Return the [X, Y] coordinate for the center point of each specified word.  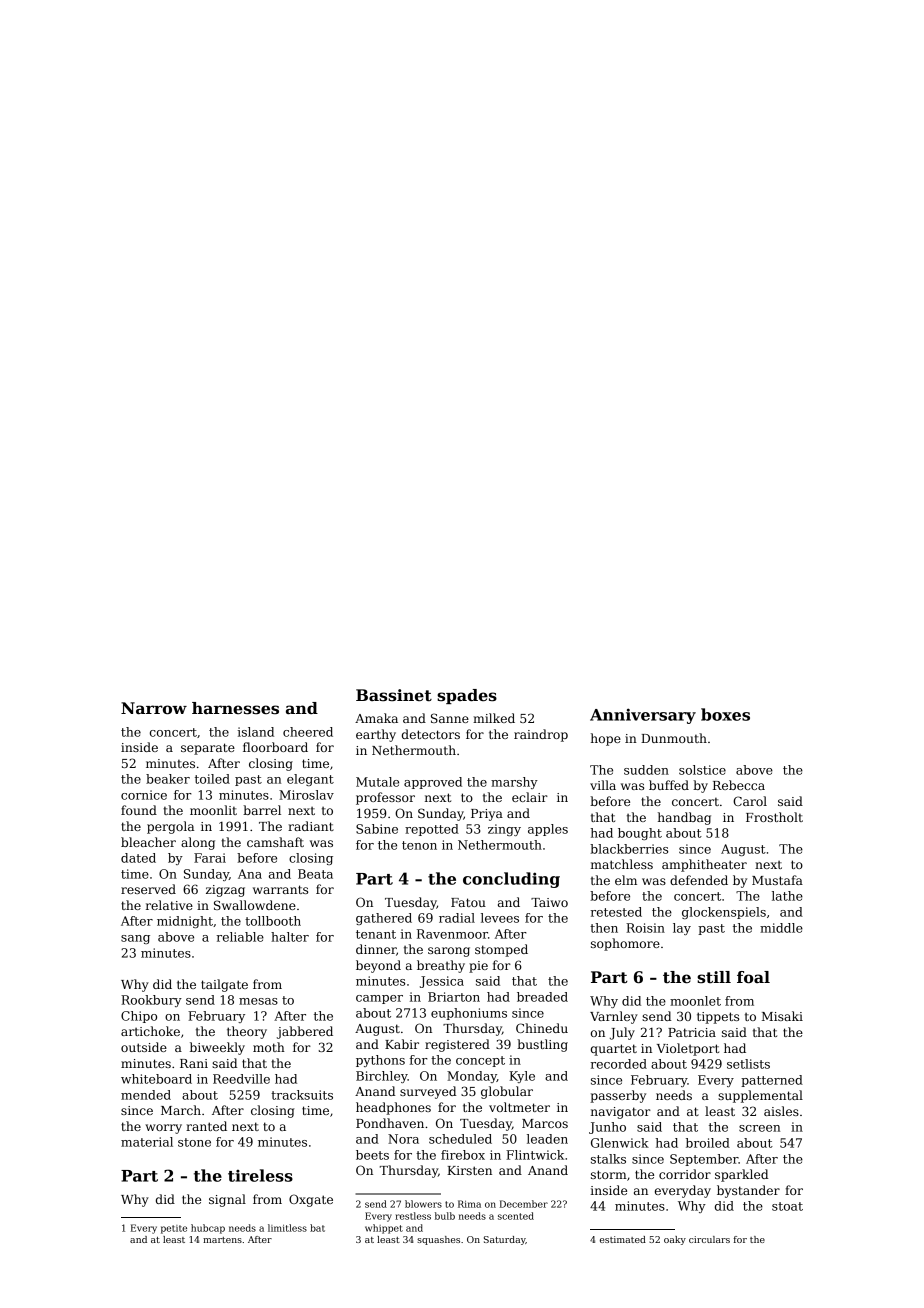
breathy [441, 966]
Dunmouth [674, 738]
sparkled [741, 1175]
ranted [206, 1126]
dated [138, 858]
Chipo [139, 1017]
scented [516, 1216]
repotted [432, 830]
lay [682, 929]
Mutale [377, 782]
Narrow [154, 708]
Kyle [522, 1077]
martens [222, 1240]
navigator [621, 1113]
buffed [669, 785]
